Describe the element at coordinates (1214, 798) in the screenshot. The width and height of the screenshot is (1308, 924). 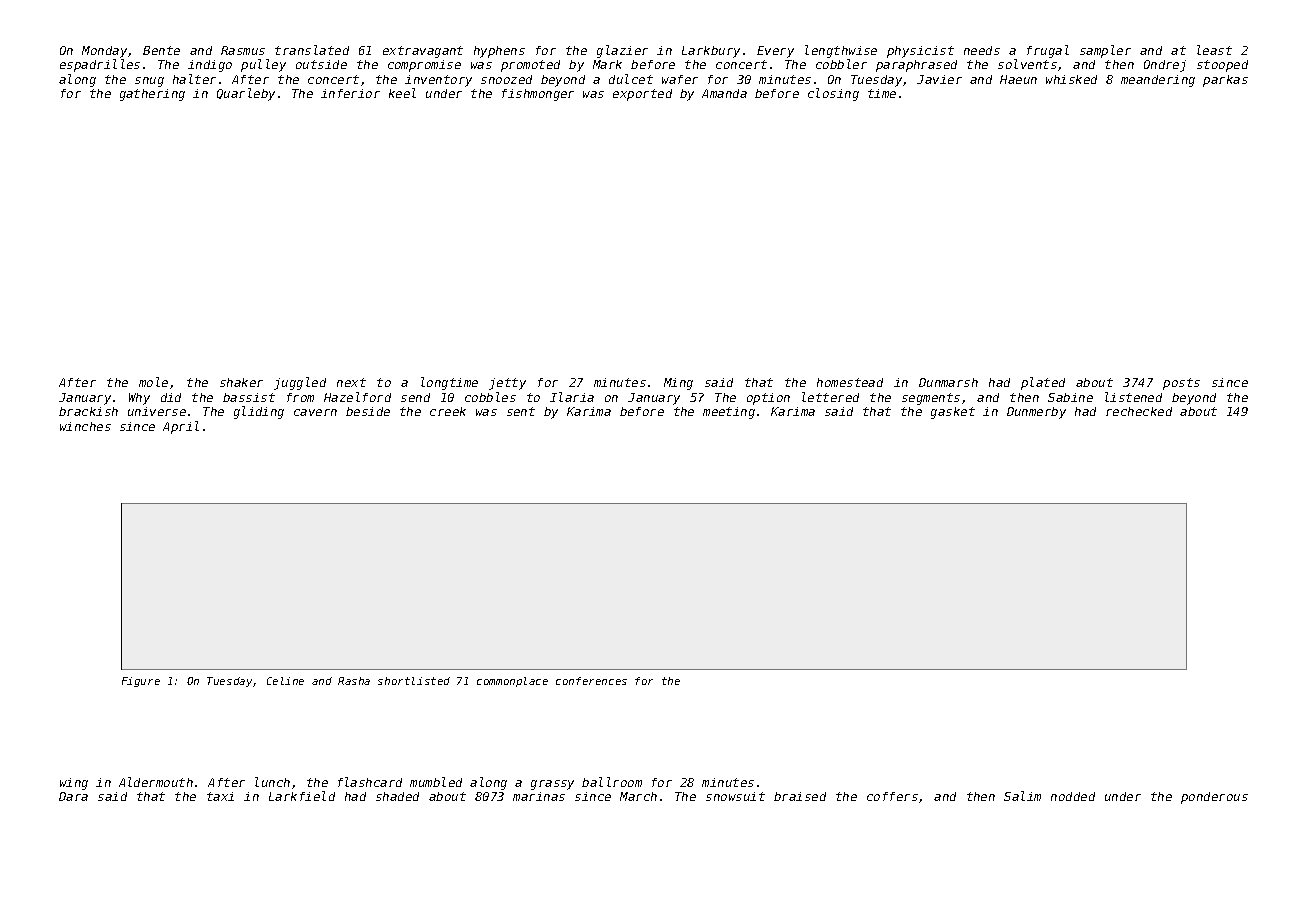
I see `ponderous` at that location.
